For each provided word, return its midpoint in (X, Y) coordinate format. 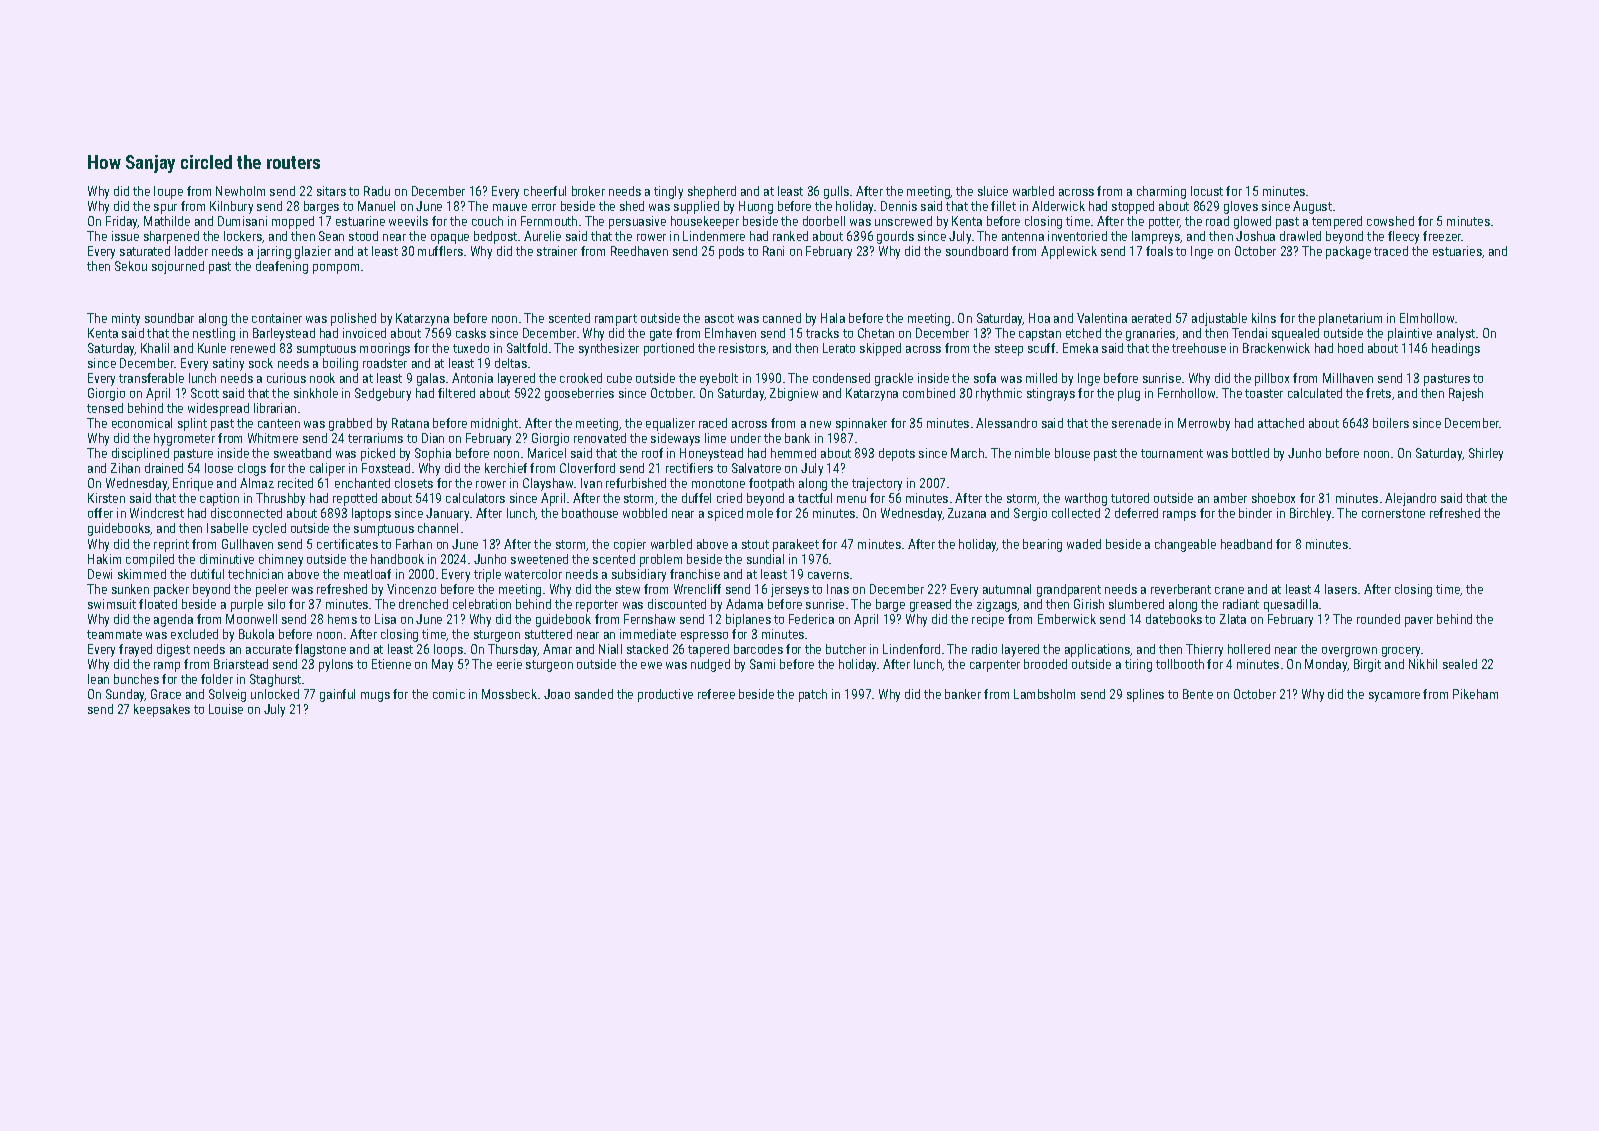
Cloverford (587, 468)
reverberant (1181, 589)
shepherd (712, 192)
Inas (838, 589)
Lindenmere (714, 236)
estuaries (1457, 251)
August (1312, 207)
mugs (375, 697)
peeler (272, 590)
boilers (1391, 423)
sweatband (302, 453)
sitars (331, 191)
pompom (336, 269)
